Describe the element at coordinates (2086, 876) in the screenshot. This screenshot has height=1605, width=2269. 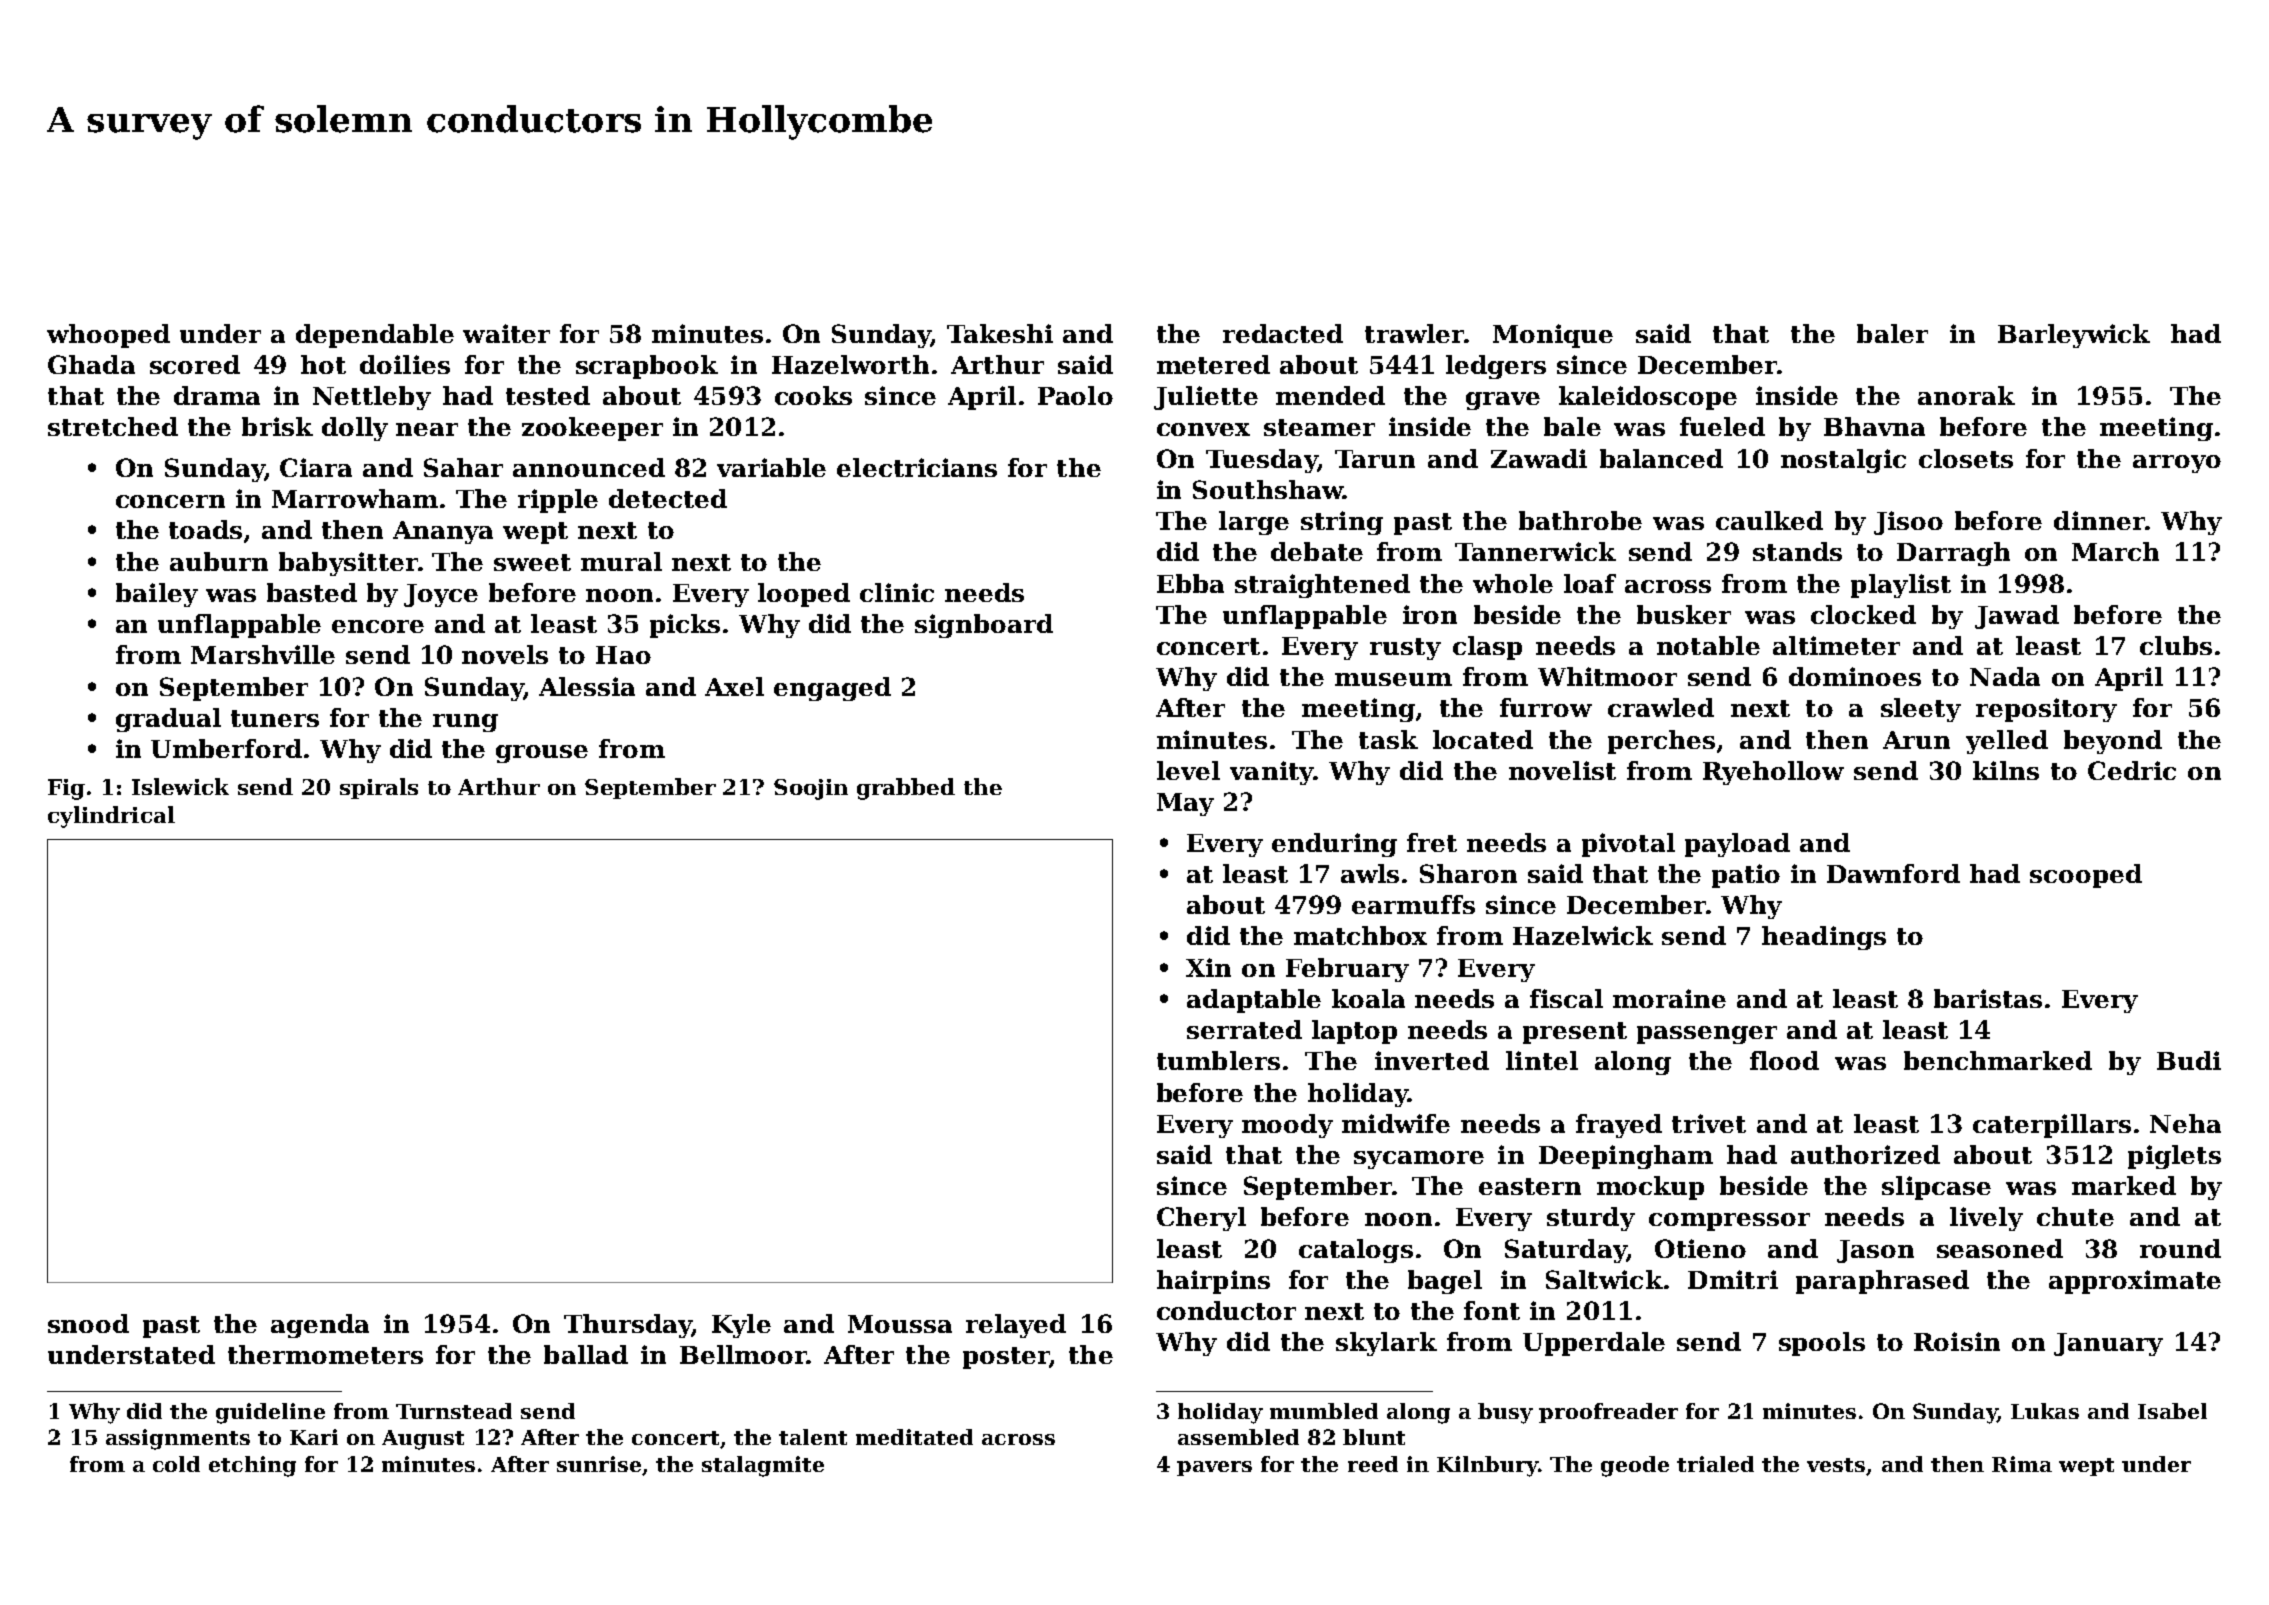
I see `scooped` at that location.
